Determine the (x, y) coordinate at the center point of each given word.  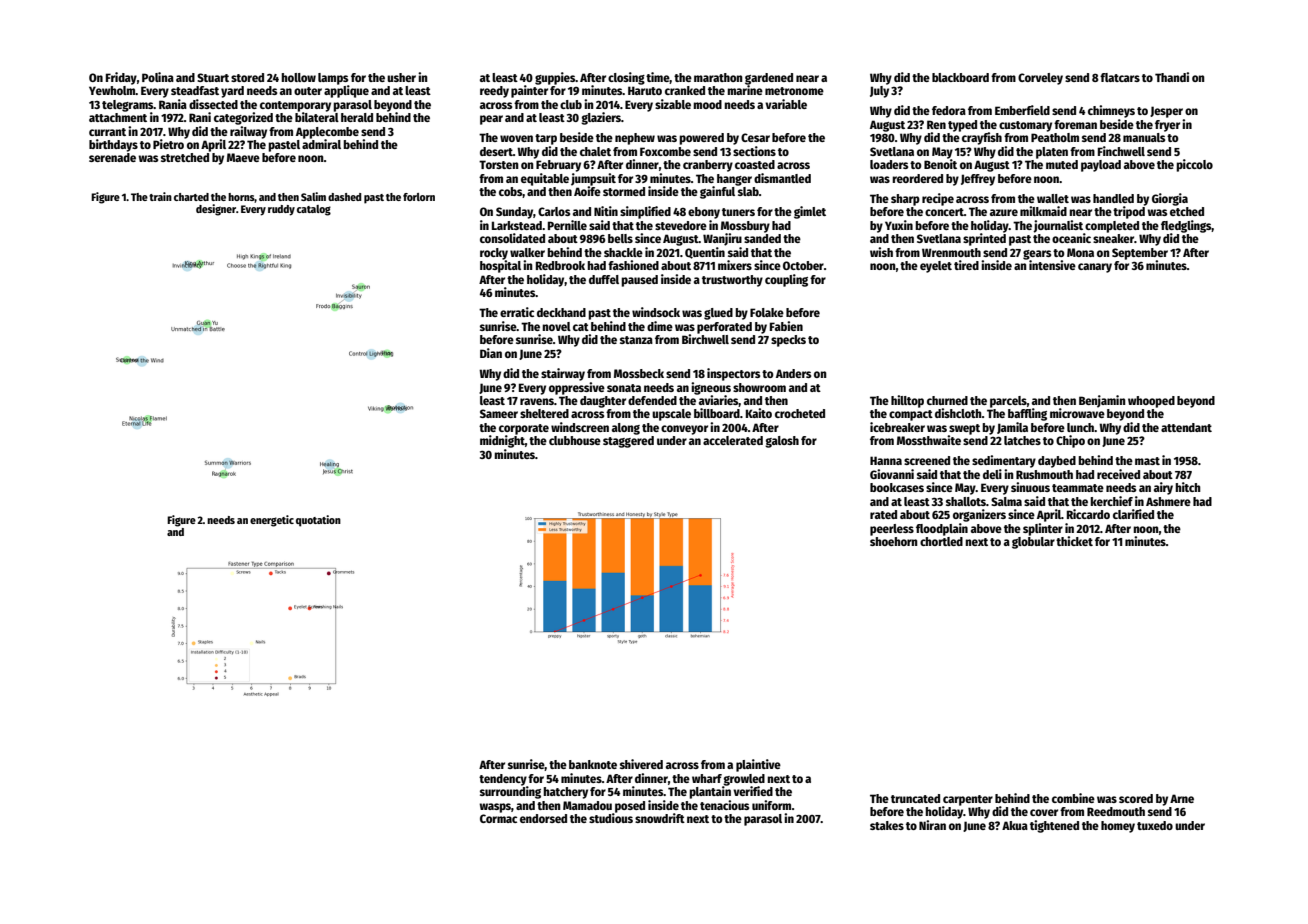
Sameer (499, 413)
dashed (344, 197)
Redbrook (560, 265)
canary (1095, 268)
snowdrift (660, 818)
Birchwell (705, 339)
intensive (1052, 265)
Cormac (498, 818)
